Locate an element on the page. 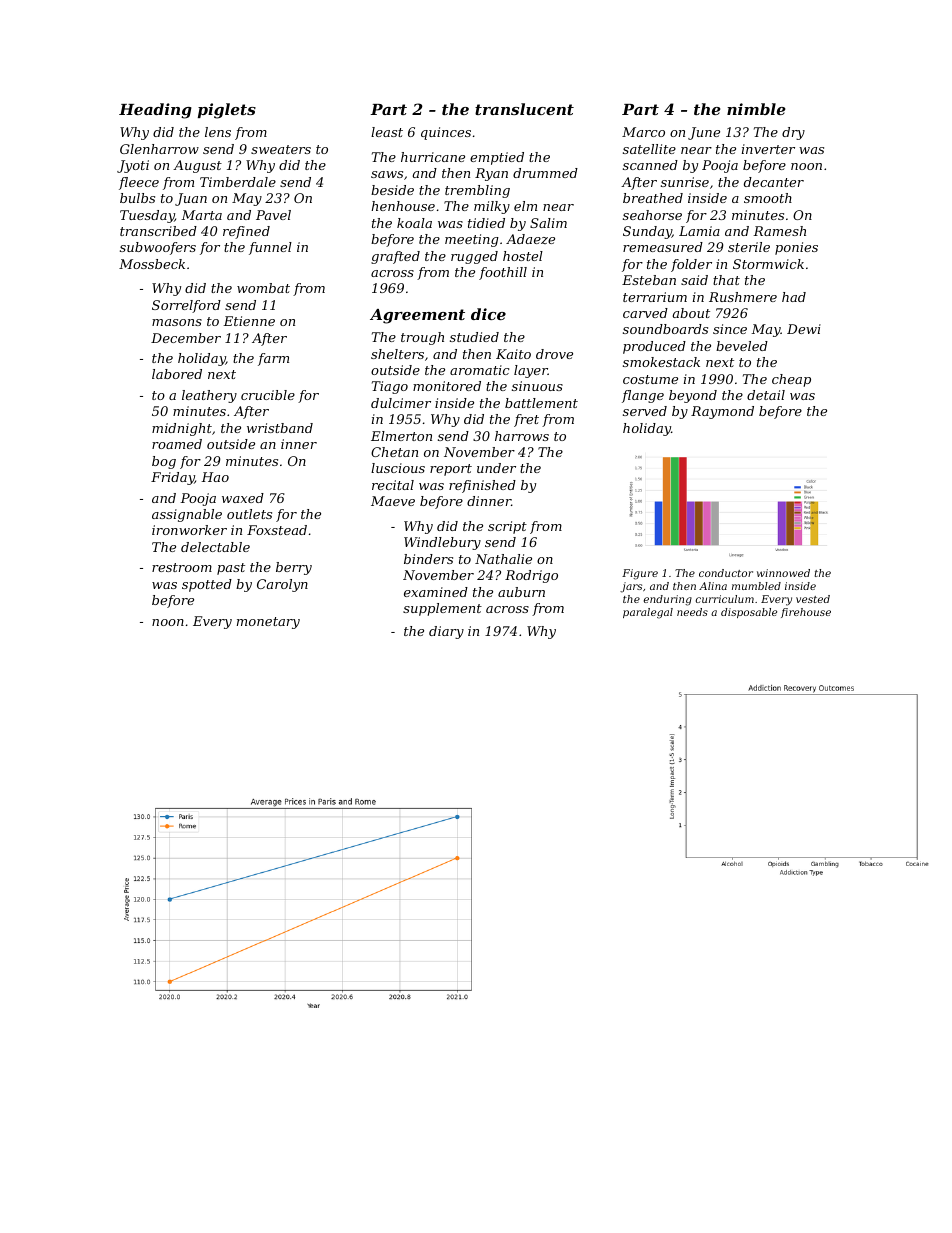 The width and height of the page is (952, 1233). firehouse is located at coordinates (806, 613).
